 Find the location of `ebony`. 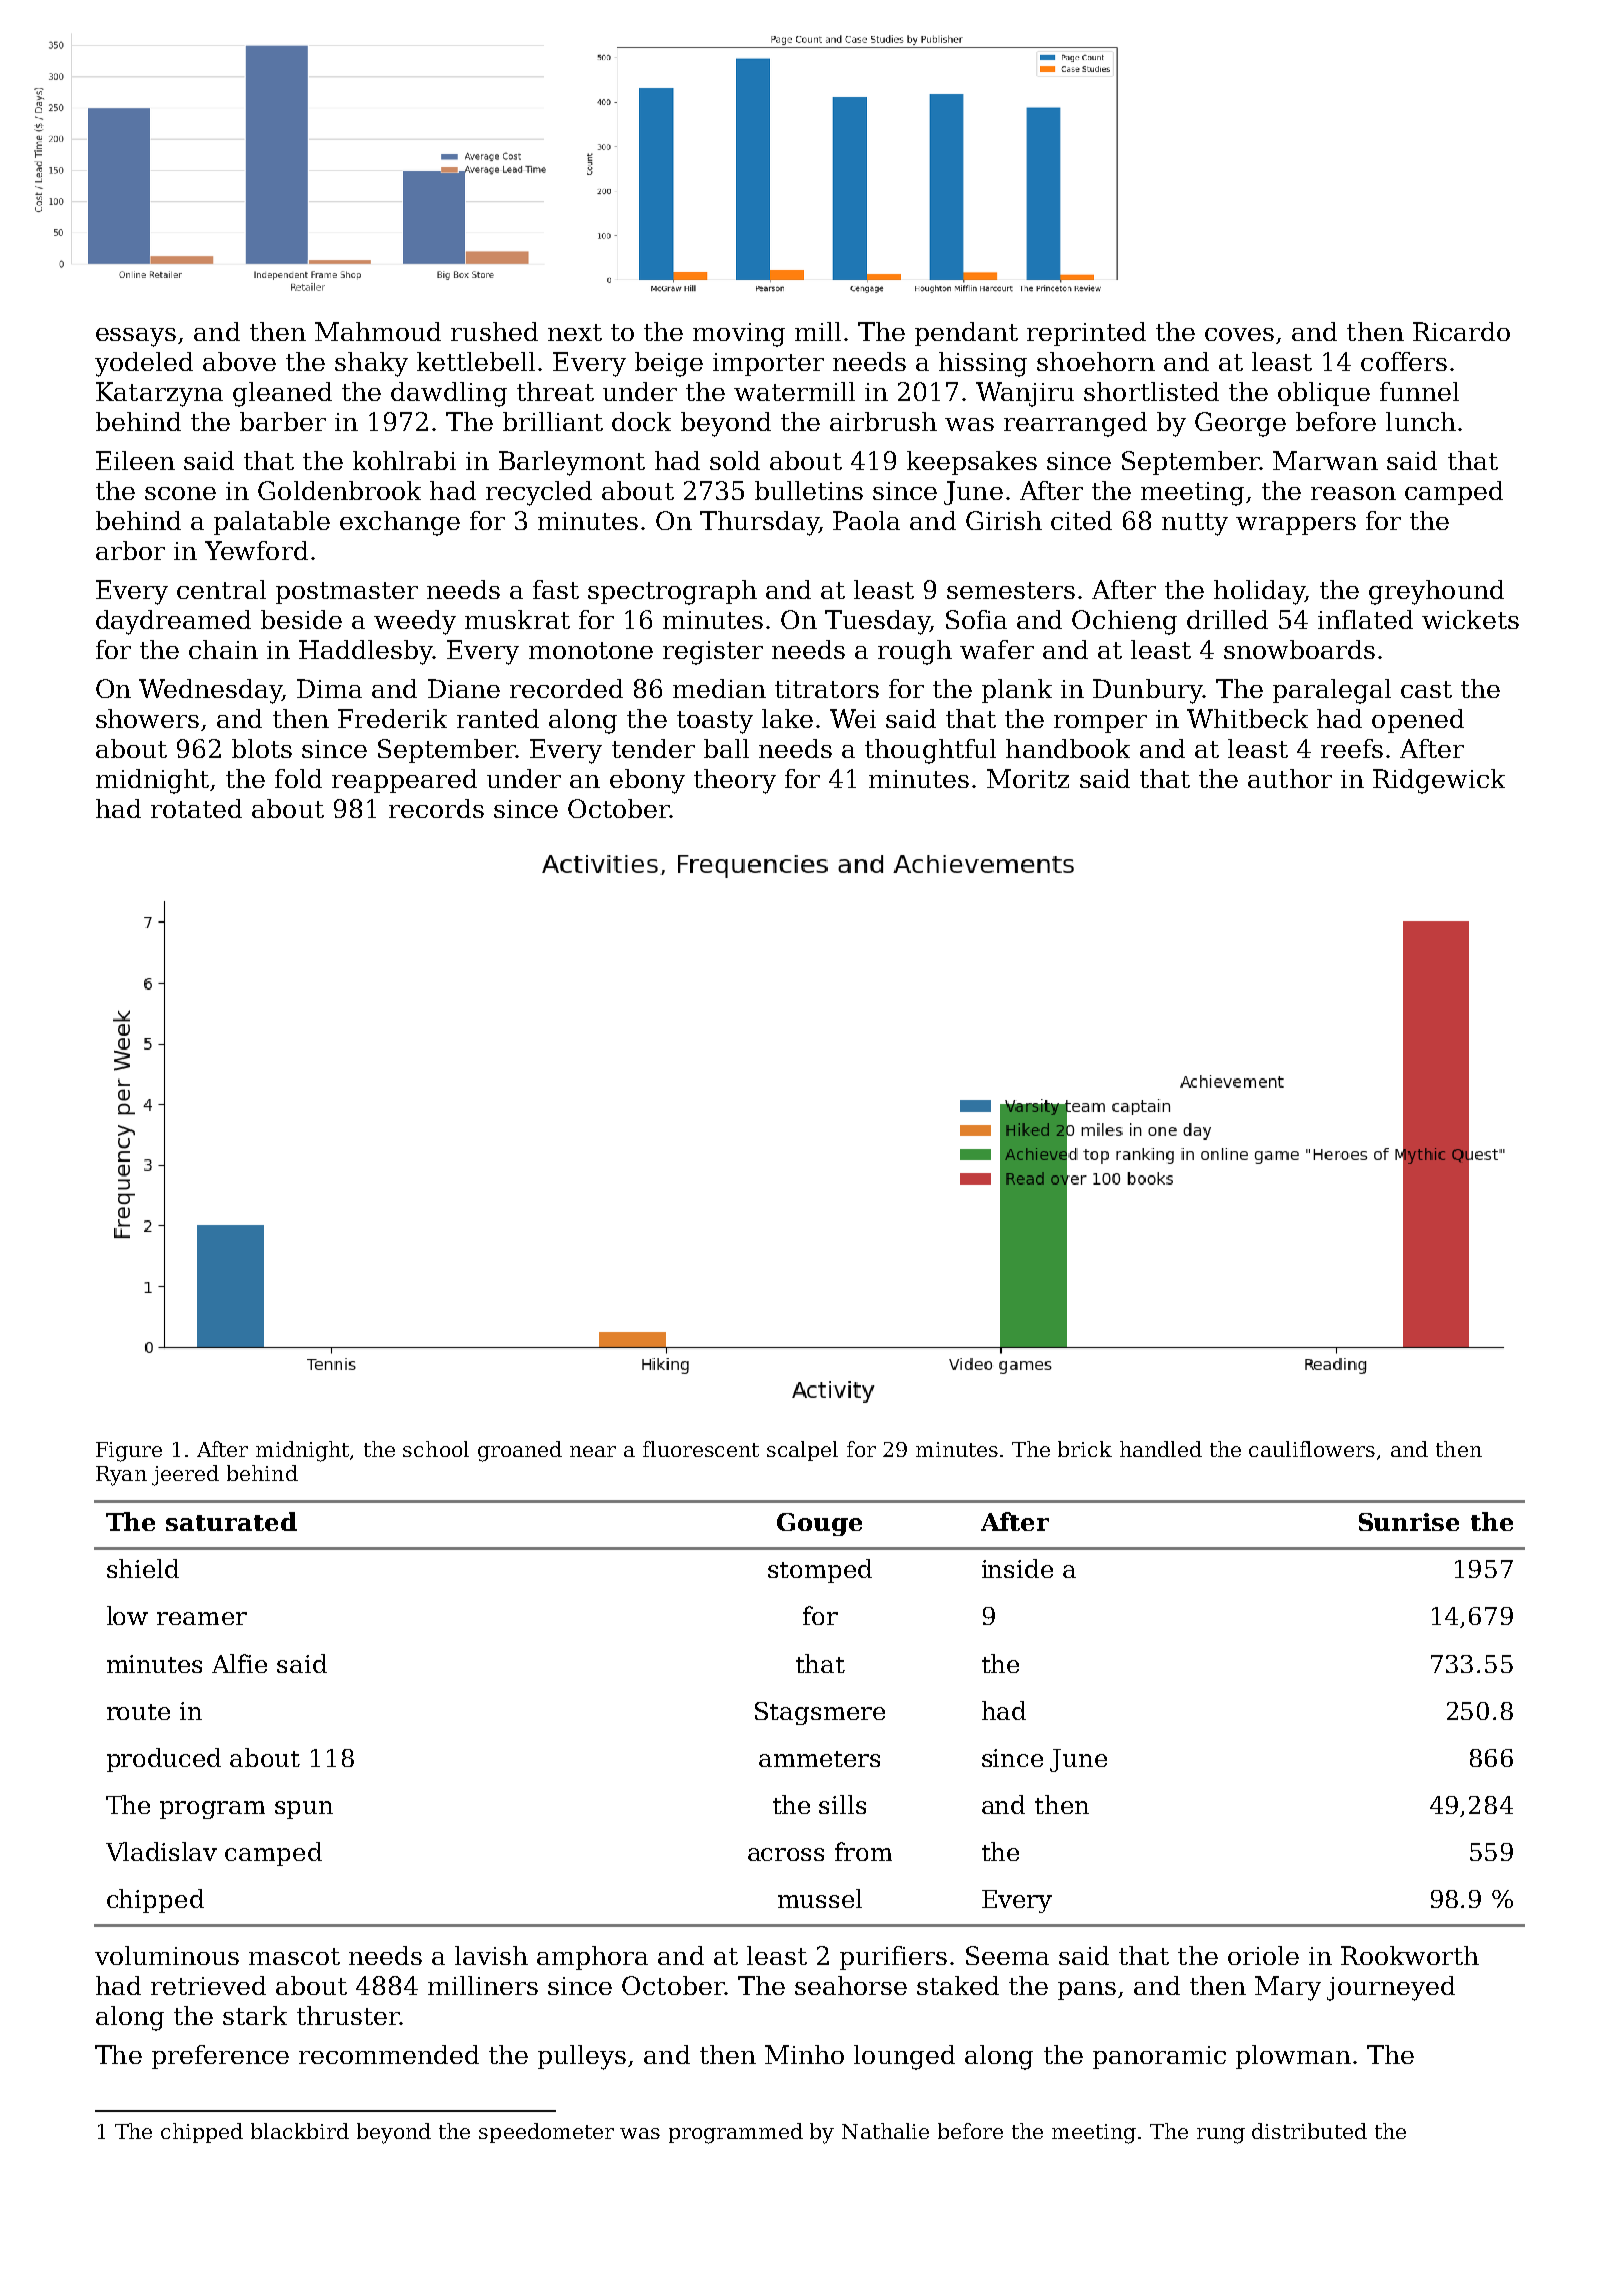

ebony is located at coordinates (647, 781).
